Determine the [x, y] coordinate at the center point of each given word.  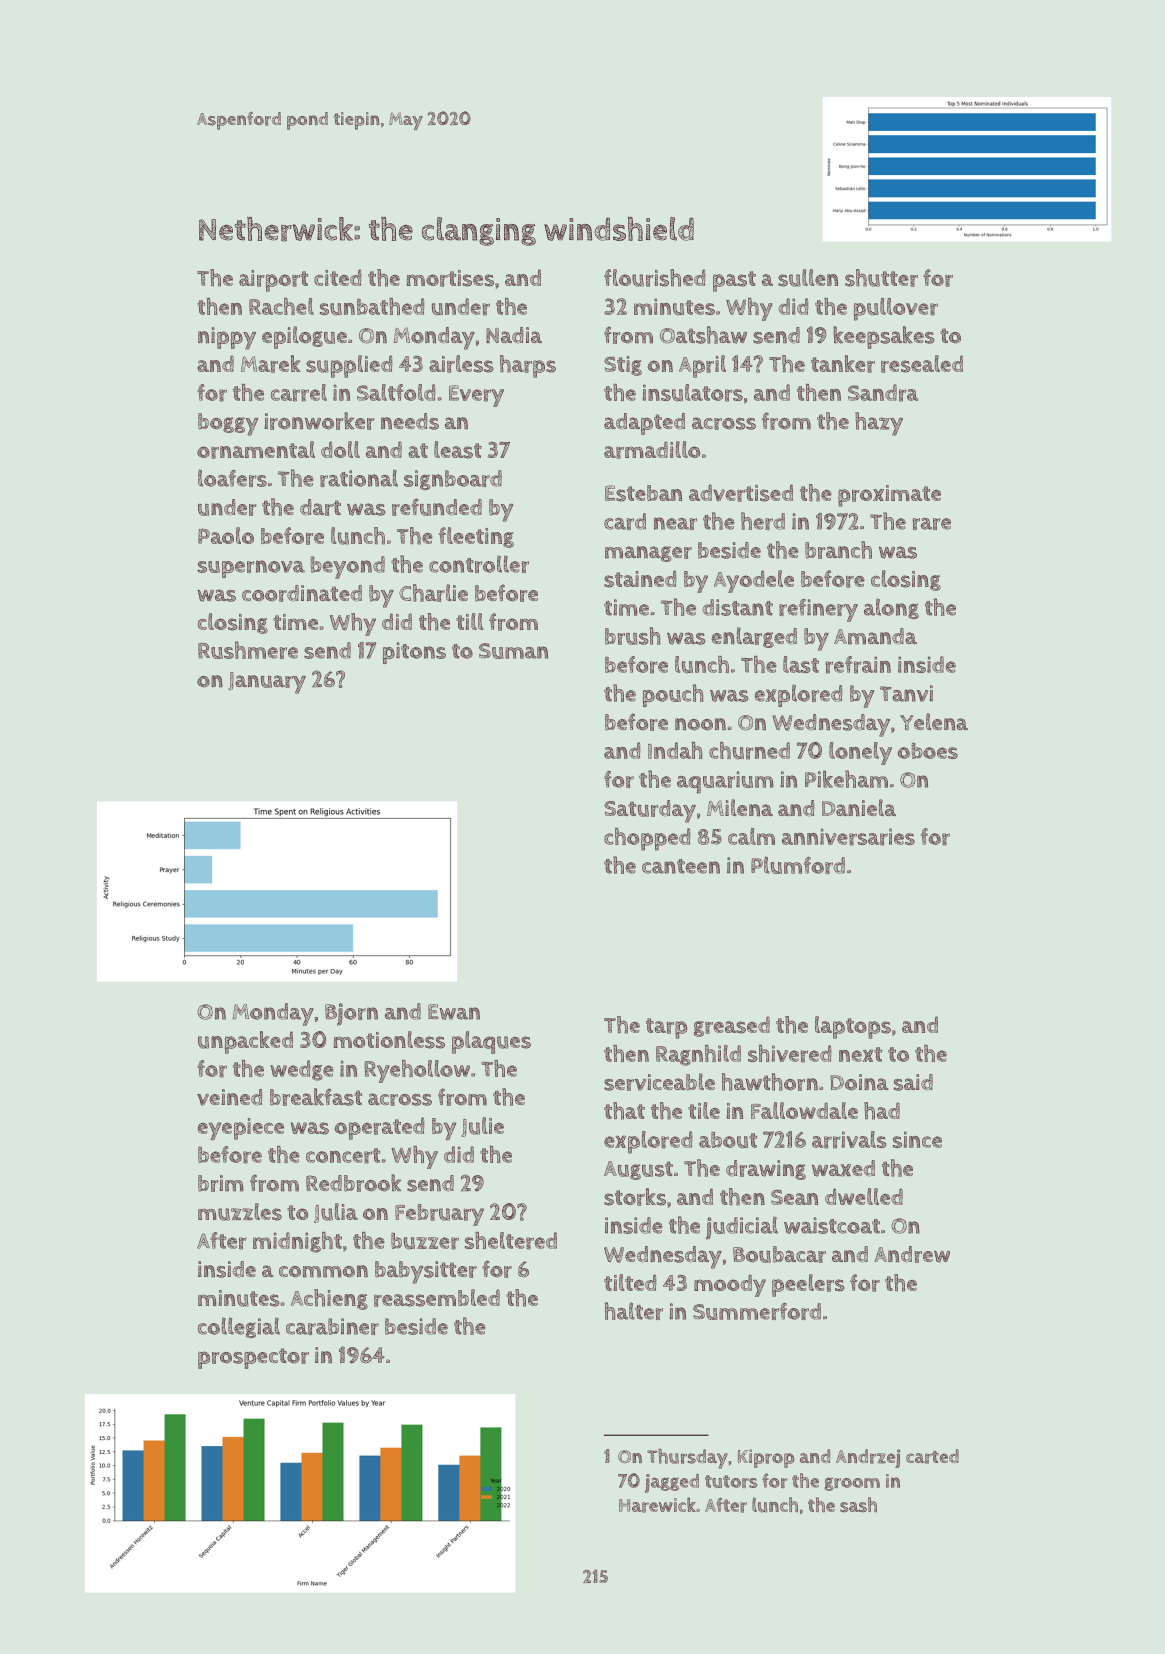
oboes [927, 751]
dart [320, 507]
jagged [672, 1483]
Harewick [657, 1505]
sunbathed [372, 307]
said [913, 1082]
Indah [675, 750]
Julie [482, 1127]
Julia [336, 1213]
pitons [414, 653]
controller [479, 564]
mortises [450, 278]
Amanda [875, 636]
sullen [808, 278]
